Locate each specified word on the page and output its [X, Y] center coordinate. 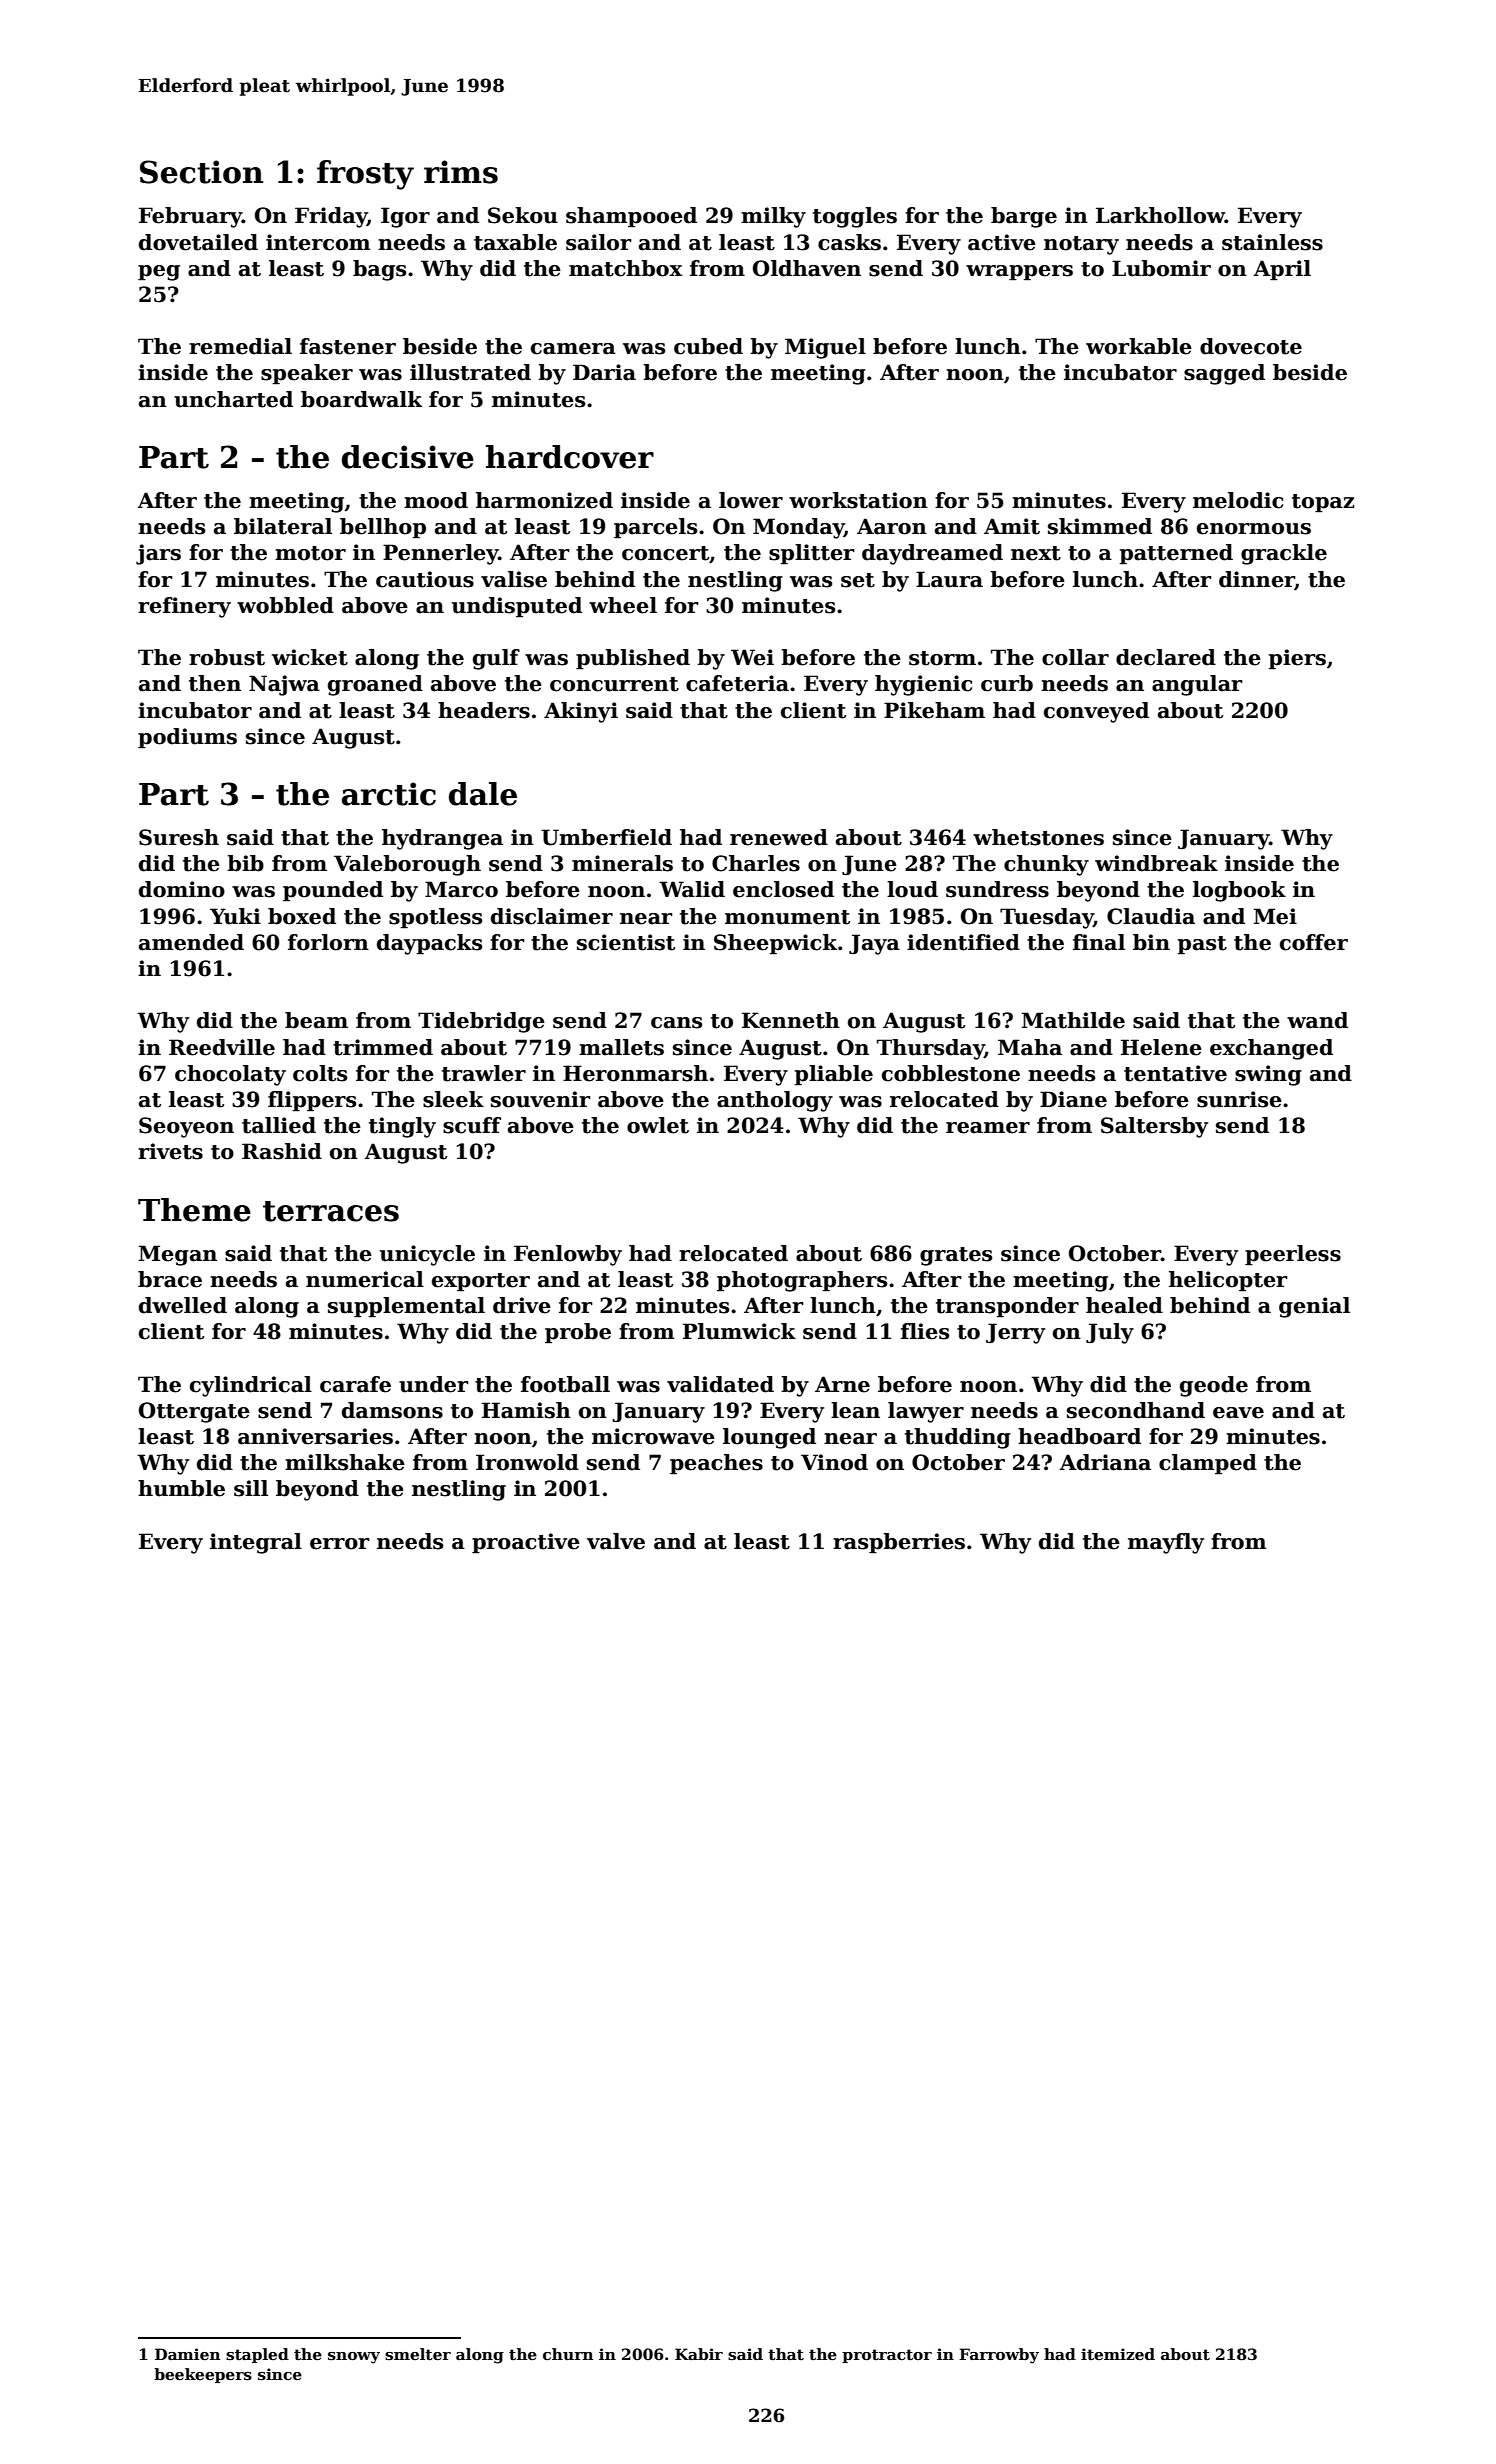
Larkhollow [1160, 215]
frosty [365, 175]
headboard [1079, 1436]
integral [256, 1543]
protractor [887, 2356]
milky [773, 217]
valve [616, 1541]
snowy [354, 2358]
